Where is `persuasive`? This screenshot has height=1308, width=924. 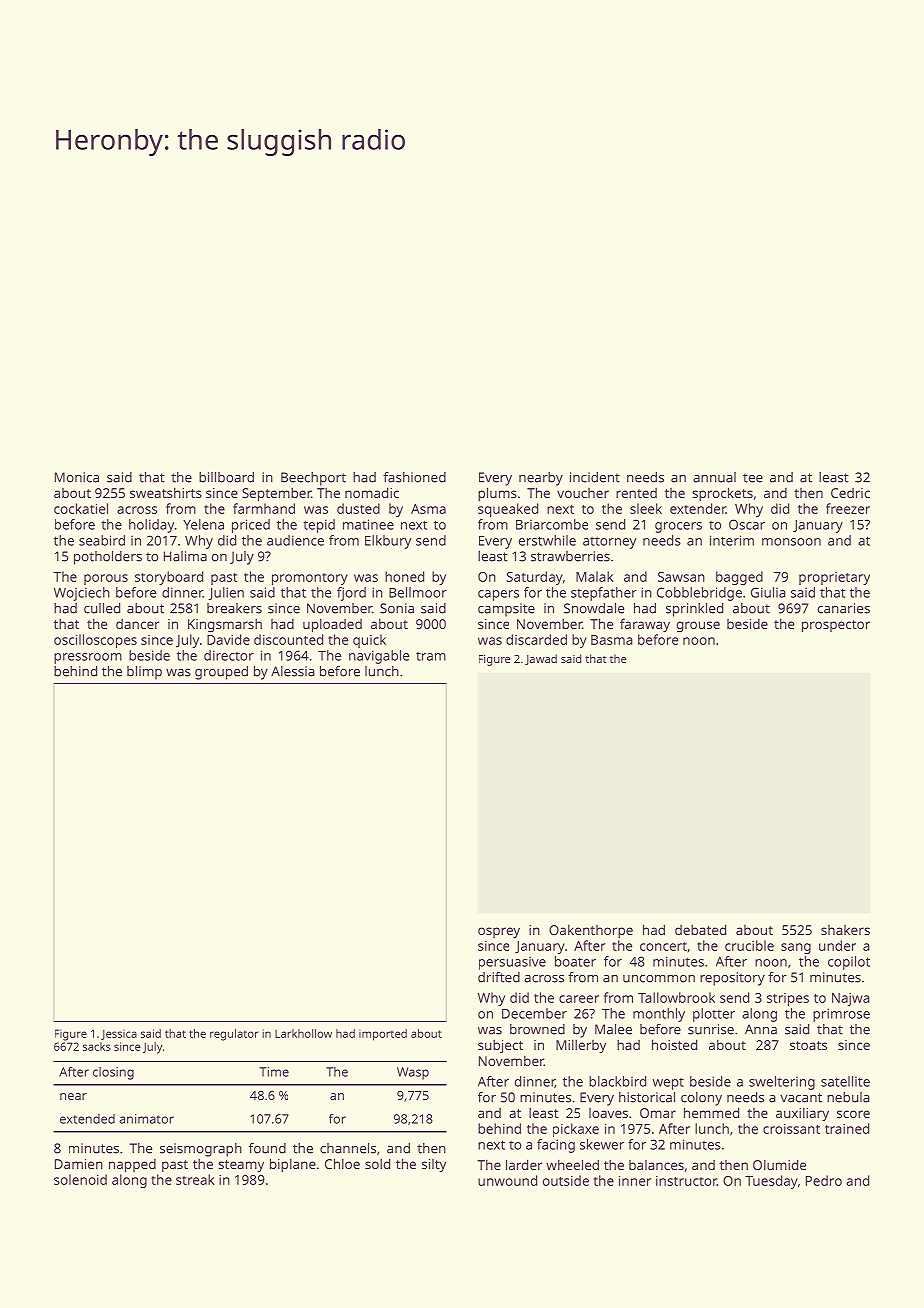 persuasive is located at coordinates (512, 963).
